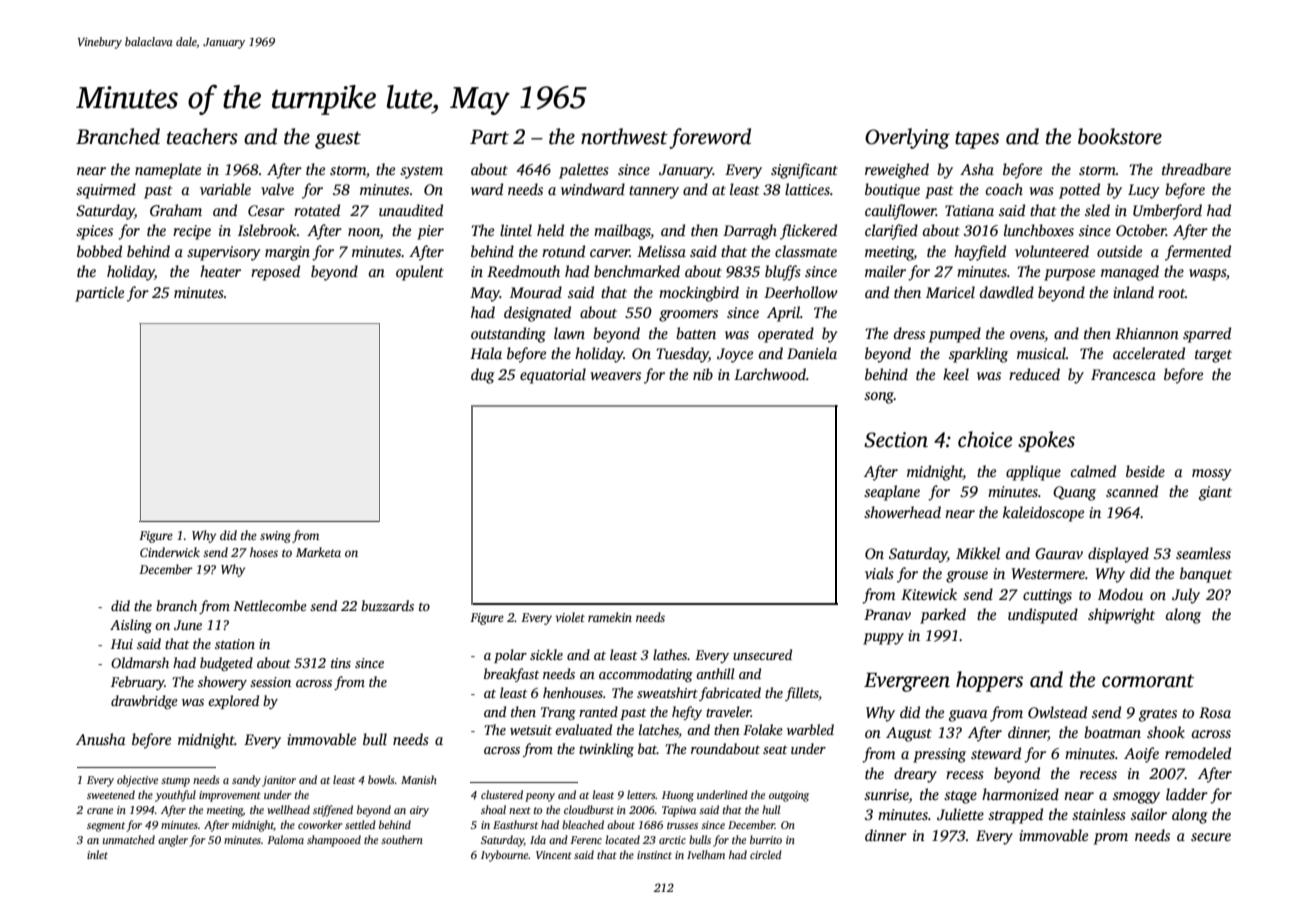 This screenshot has width=1308, height=924. What do you see at coordinates (1120, 136) in the screenshot?
I see `bookstore` at bounding box center [1120, 136].
